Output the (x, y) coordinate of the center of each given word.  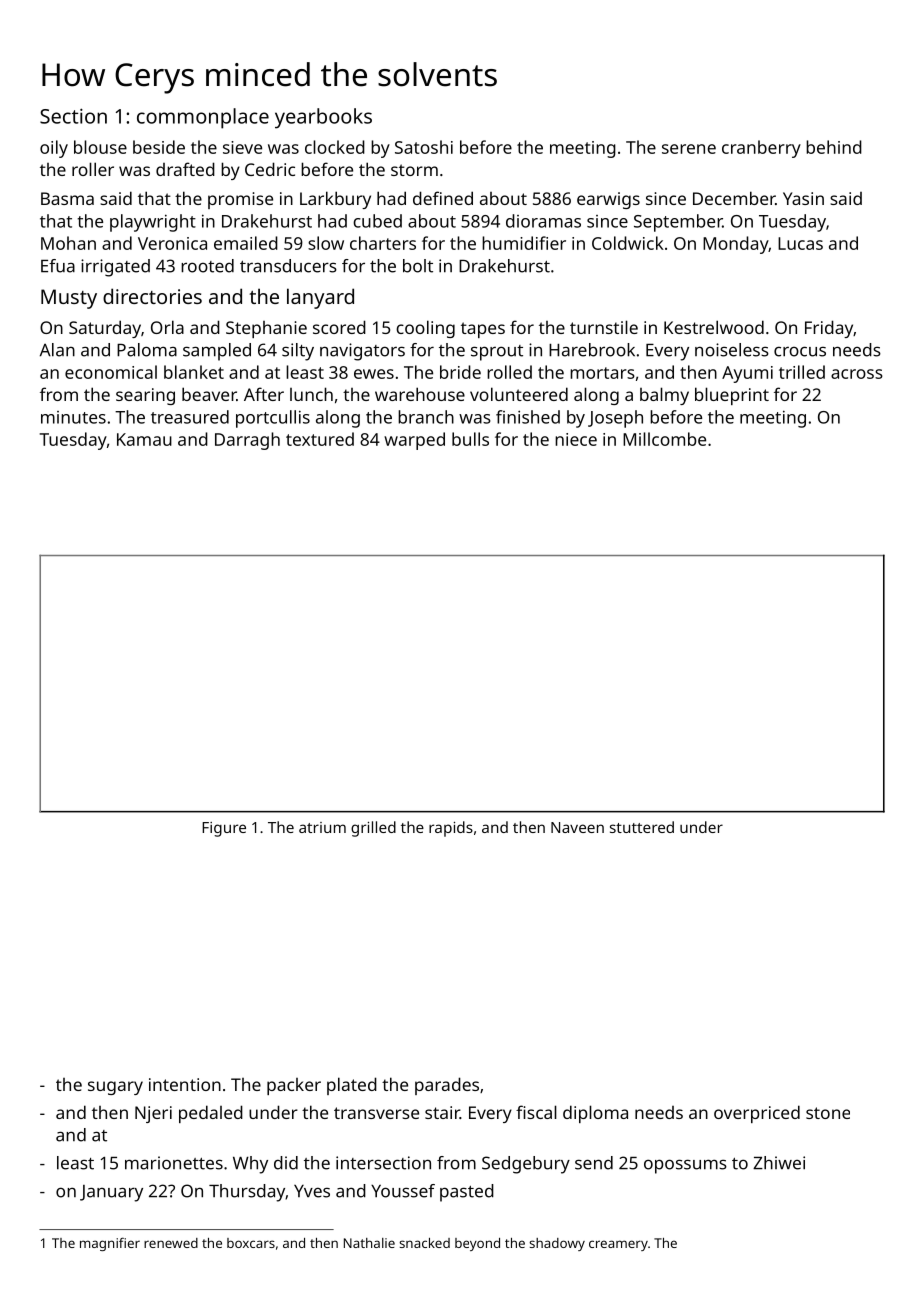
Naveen (577, 827)
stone (828, 1113)
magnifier (110, 1244)
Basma (67, 198)
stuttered (642, 827)
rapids (451, 829)
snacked (424, 1243)
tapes (483, 330)
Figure (224, 829)
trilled (802, 372)
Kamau (144, 439)
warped (414, 441)
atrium (322, 827)
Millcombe (664, 439)
